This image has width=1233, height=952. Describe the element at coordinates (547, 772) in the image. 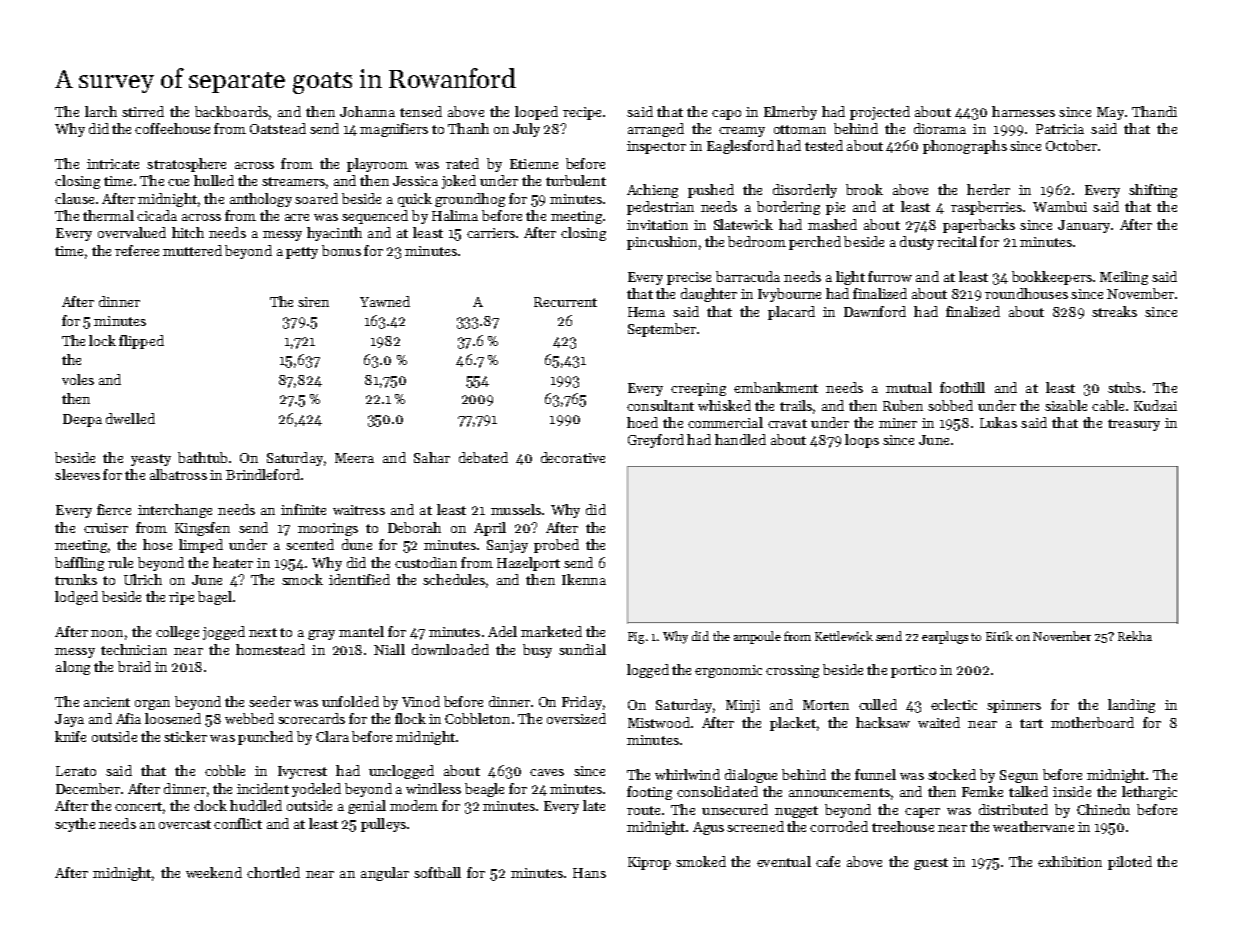

I see `caves` at that location.
